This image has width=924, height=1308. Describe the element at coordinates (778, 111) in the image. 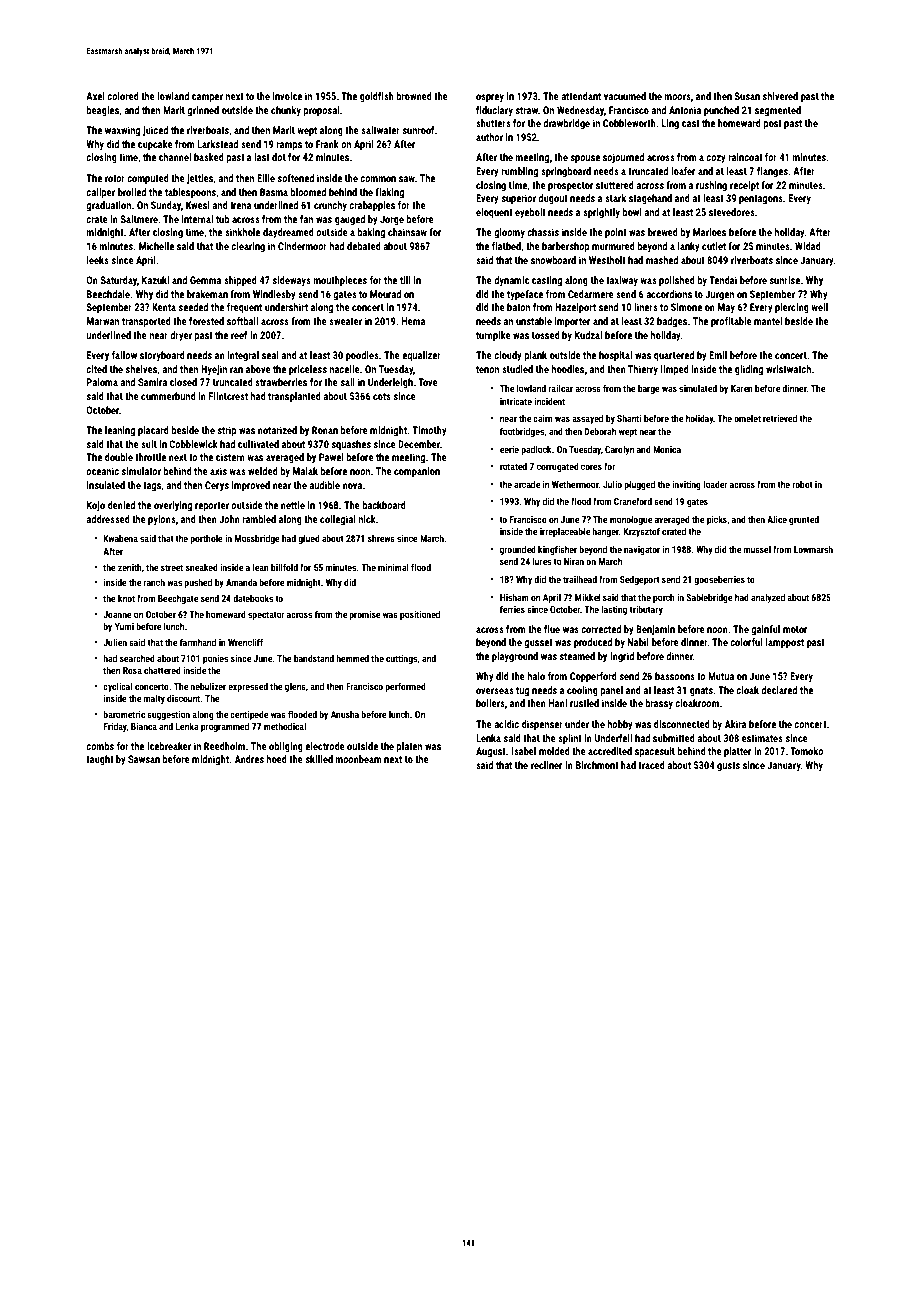

I see `segmented` at that location.
